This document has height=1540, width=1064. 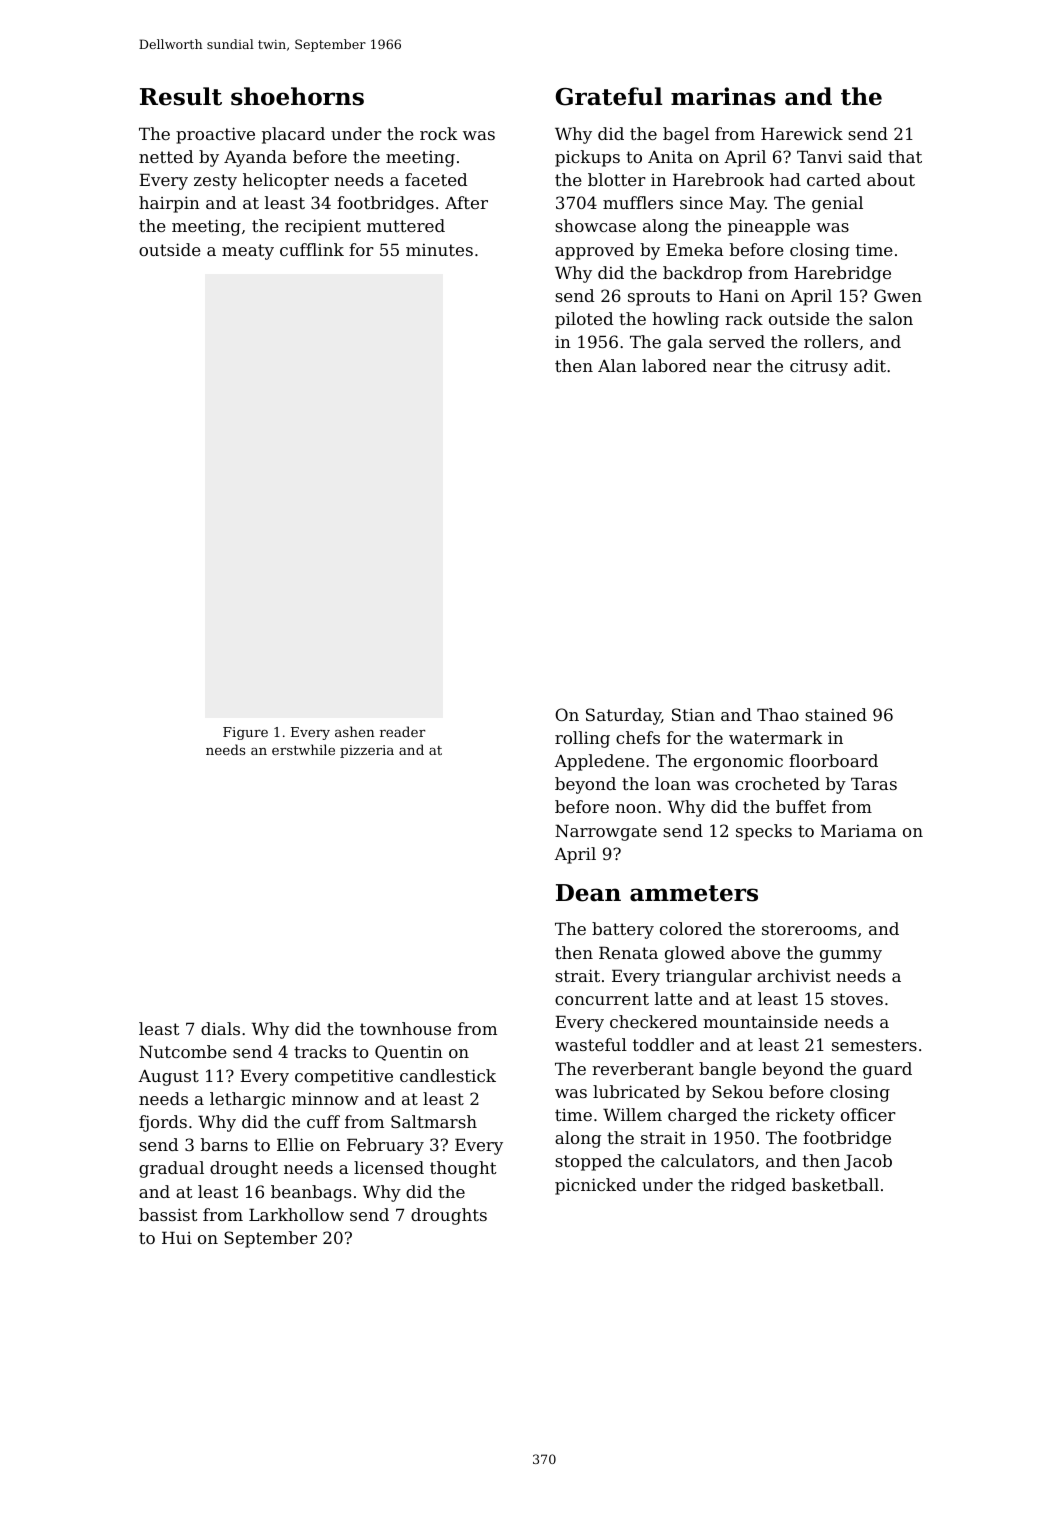 What do you see at coordinates (220, 1028) in the document?
I see `dials` at bounding box center [220, 1028].
